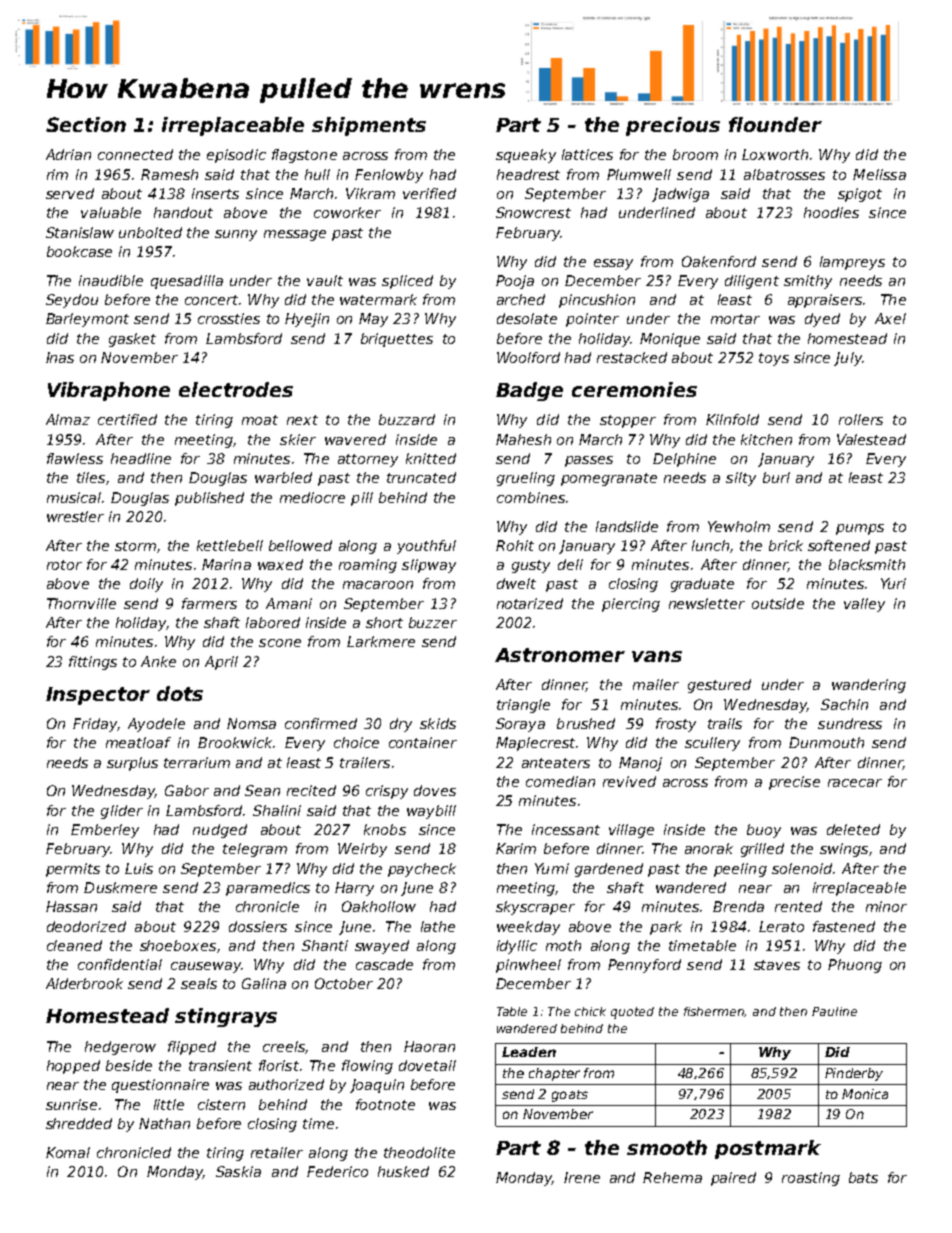  I want to click on Loxworth, so click(775, 154).
